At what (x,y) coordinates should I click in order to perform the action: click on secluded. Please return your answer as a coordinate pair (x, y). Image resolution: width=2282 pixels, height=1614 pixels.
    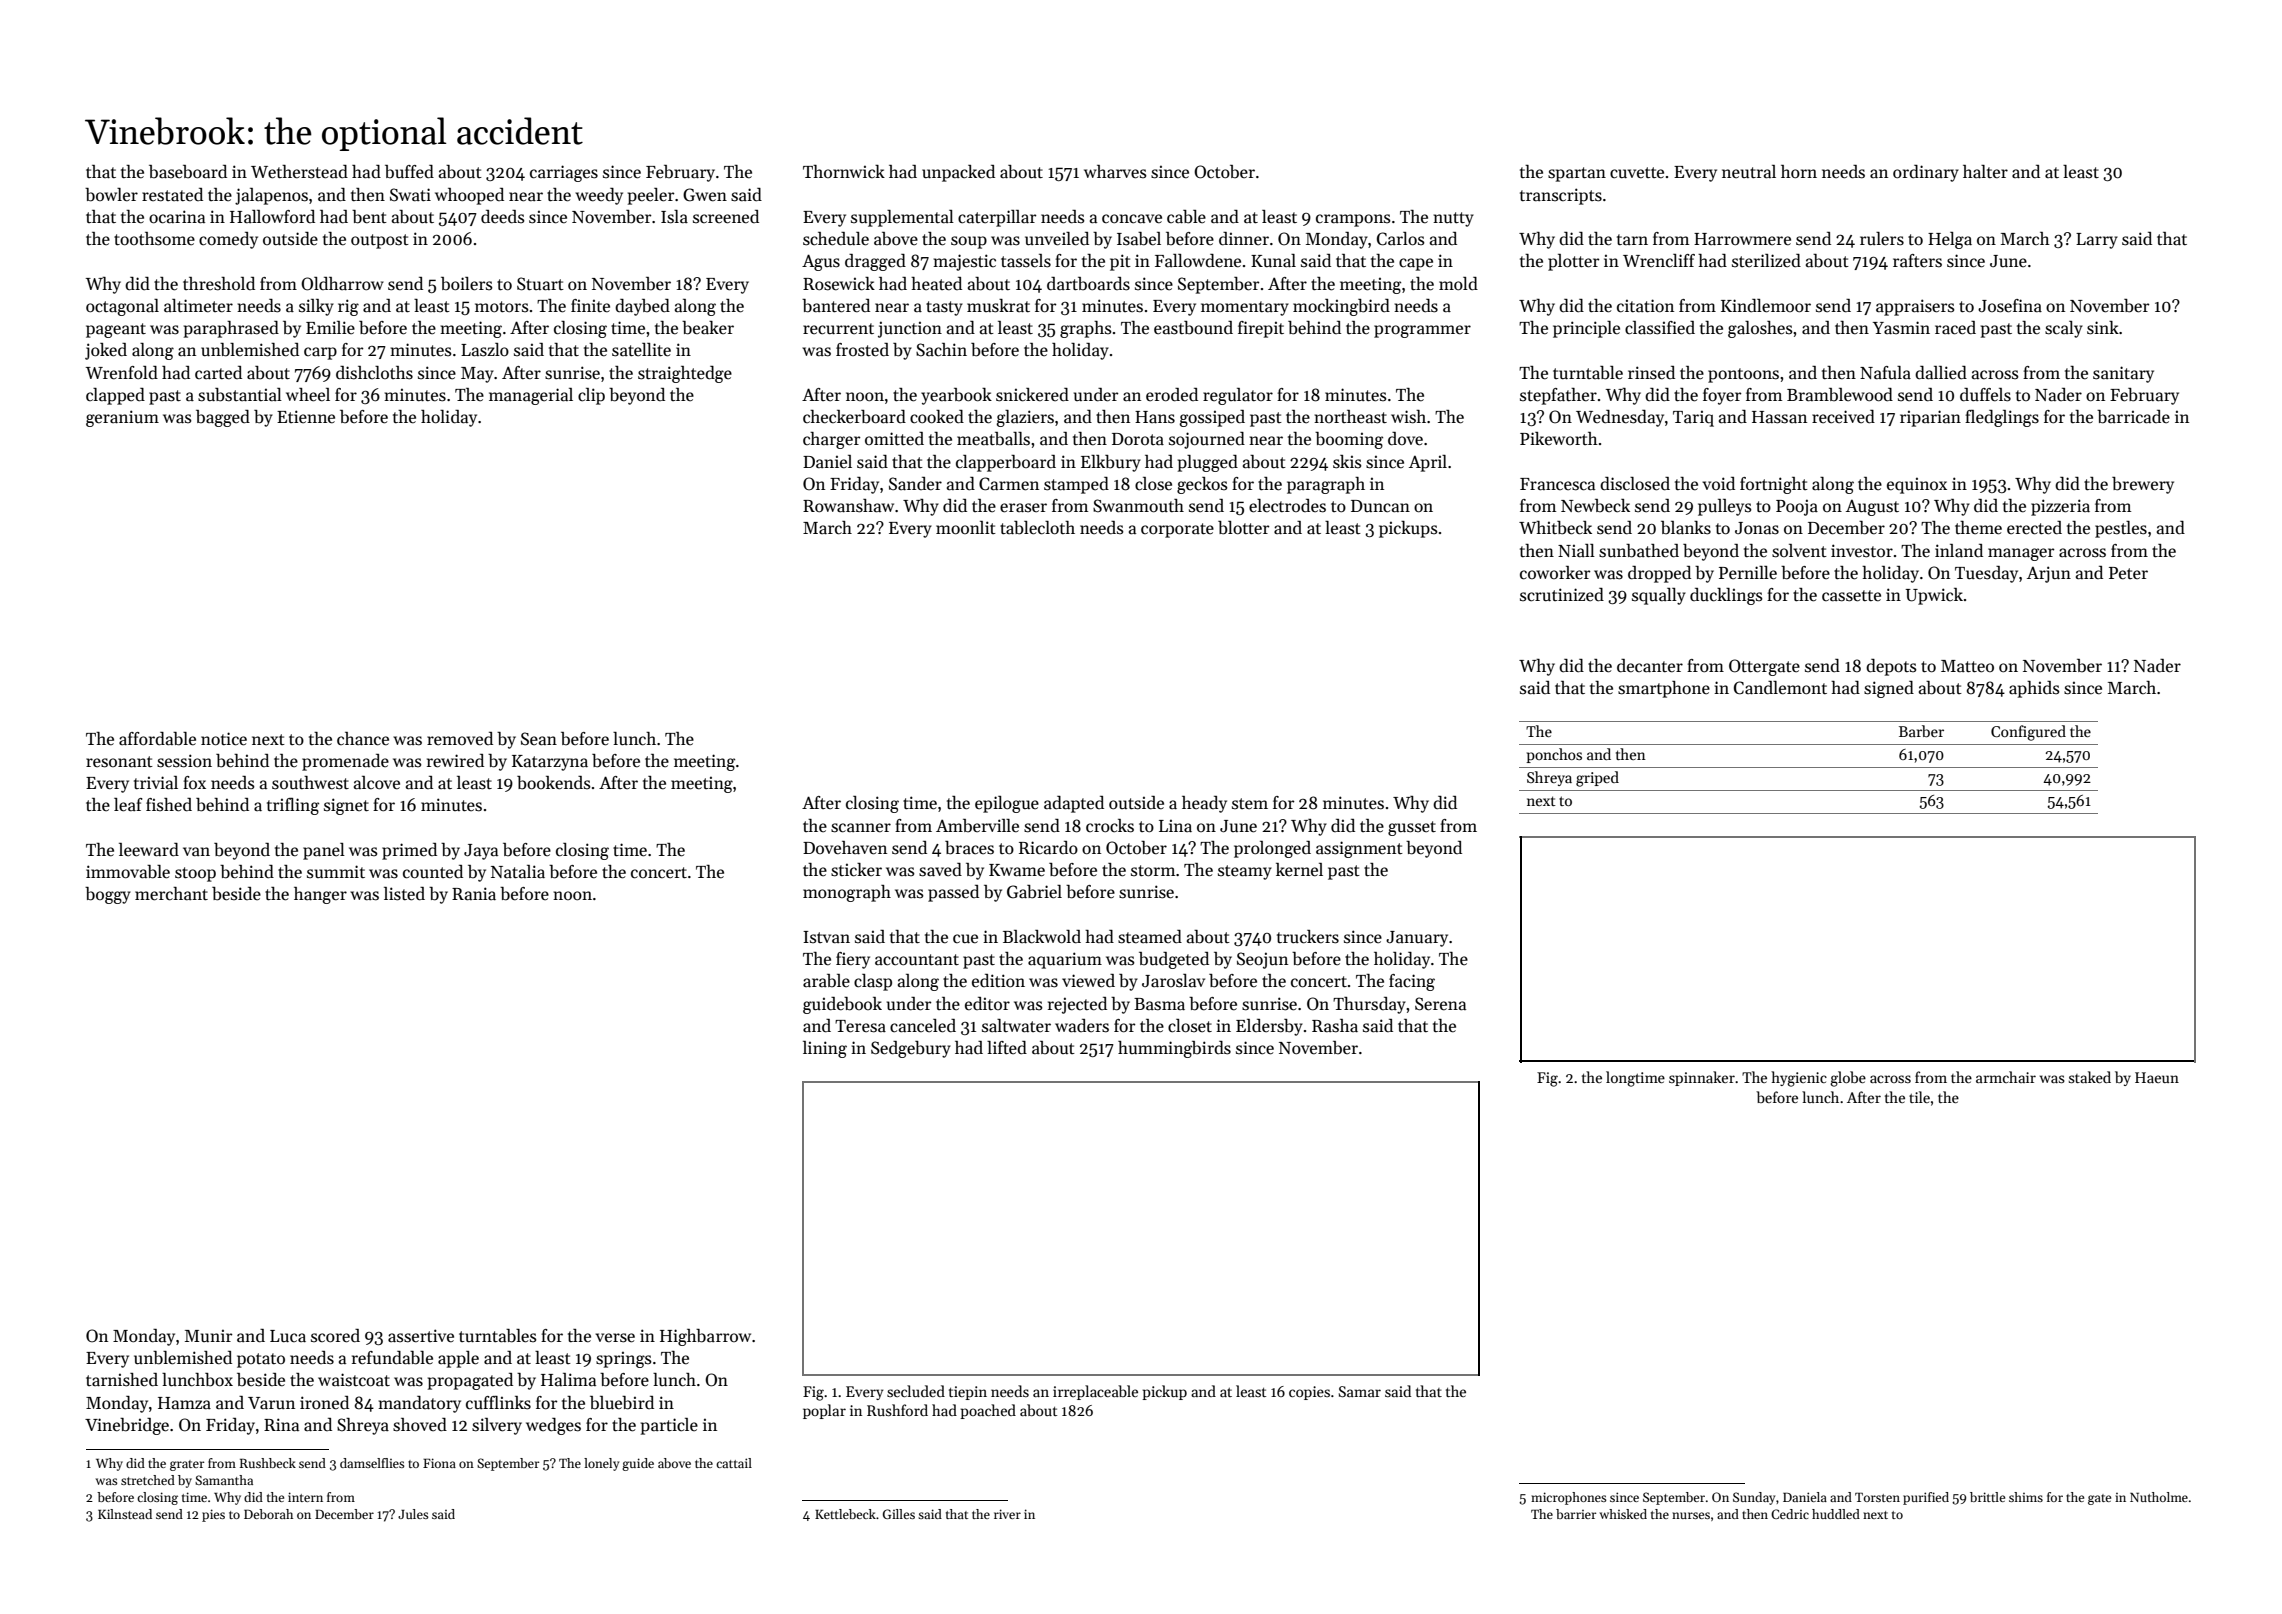
    Looking at the image, I should click on (916, 1391).
